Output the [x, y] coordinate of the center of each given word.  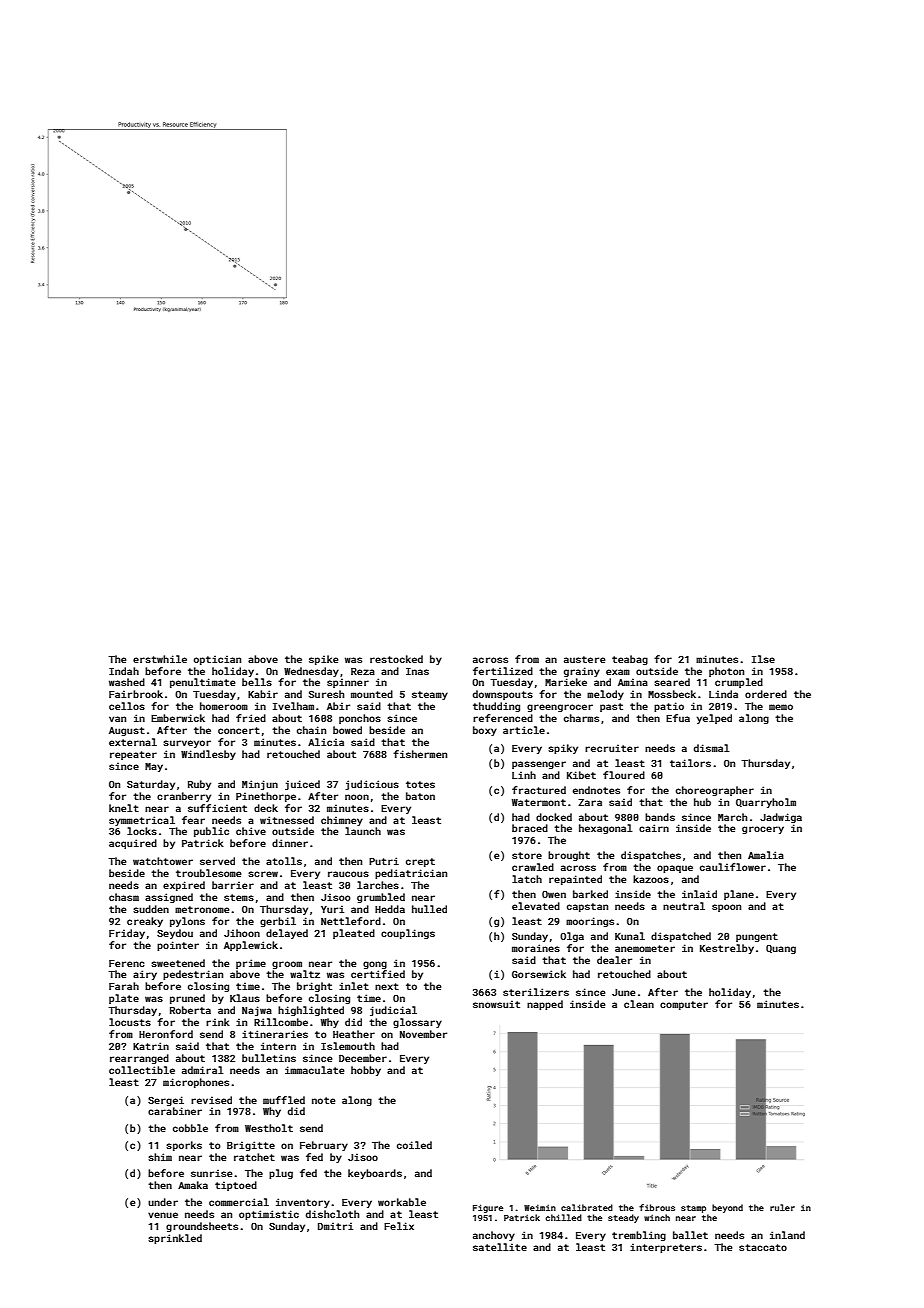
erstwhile [160, 659]
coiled [414, 1145]
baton [420, 796]
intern [278, 1046]
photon [726, 672]
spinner [348, 683]
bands [660, 817]
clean [639, 1004]
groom [287, 965]
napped [545, 1005]
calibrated [587, 1207]
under [163, 1202]
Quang [781, 949]
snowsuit [496, 1004]
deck [266, 808]
